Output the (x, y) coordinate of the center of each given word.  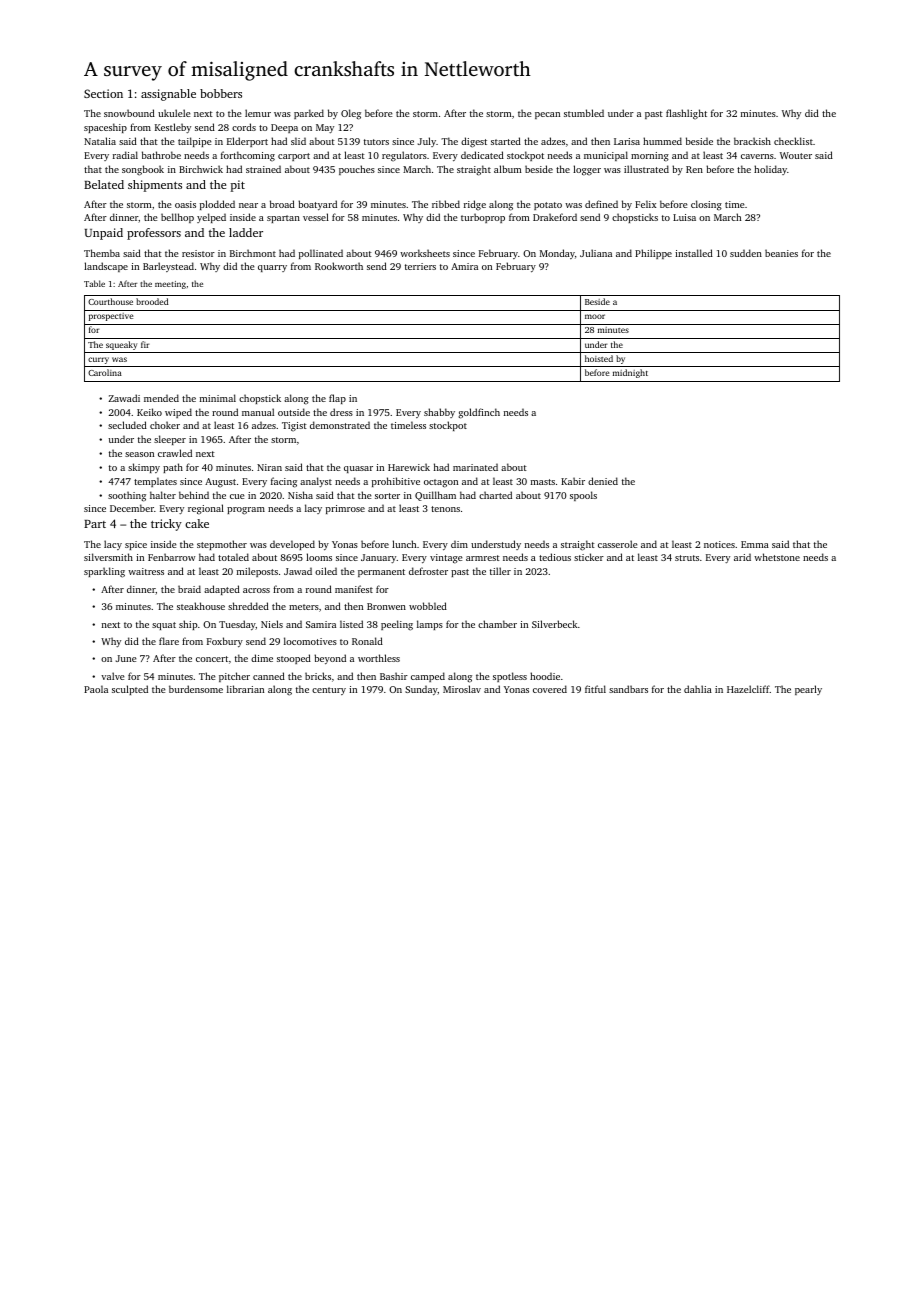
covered (550, 689)
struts (687, 558)
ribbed (446, 204)
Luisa (684, 217)
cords (244, 127)
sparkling (104, 572)
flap (337, 399)
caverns (757, 156)
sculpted (130, 690)
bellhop (177, 218)
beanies (781, 253)
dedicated (482, 155)
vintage (446, 559)
